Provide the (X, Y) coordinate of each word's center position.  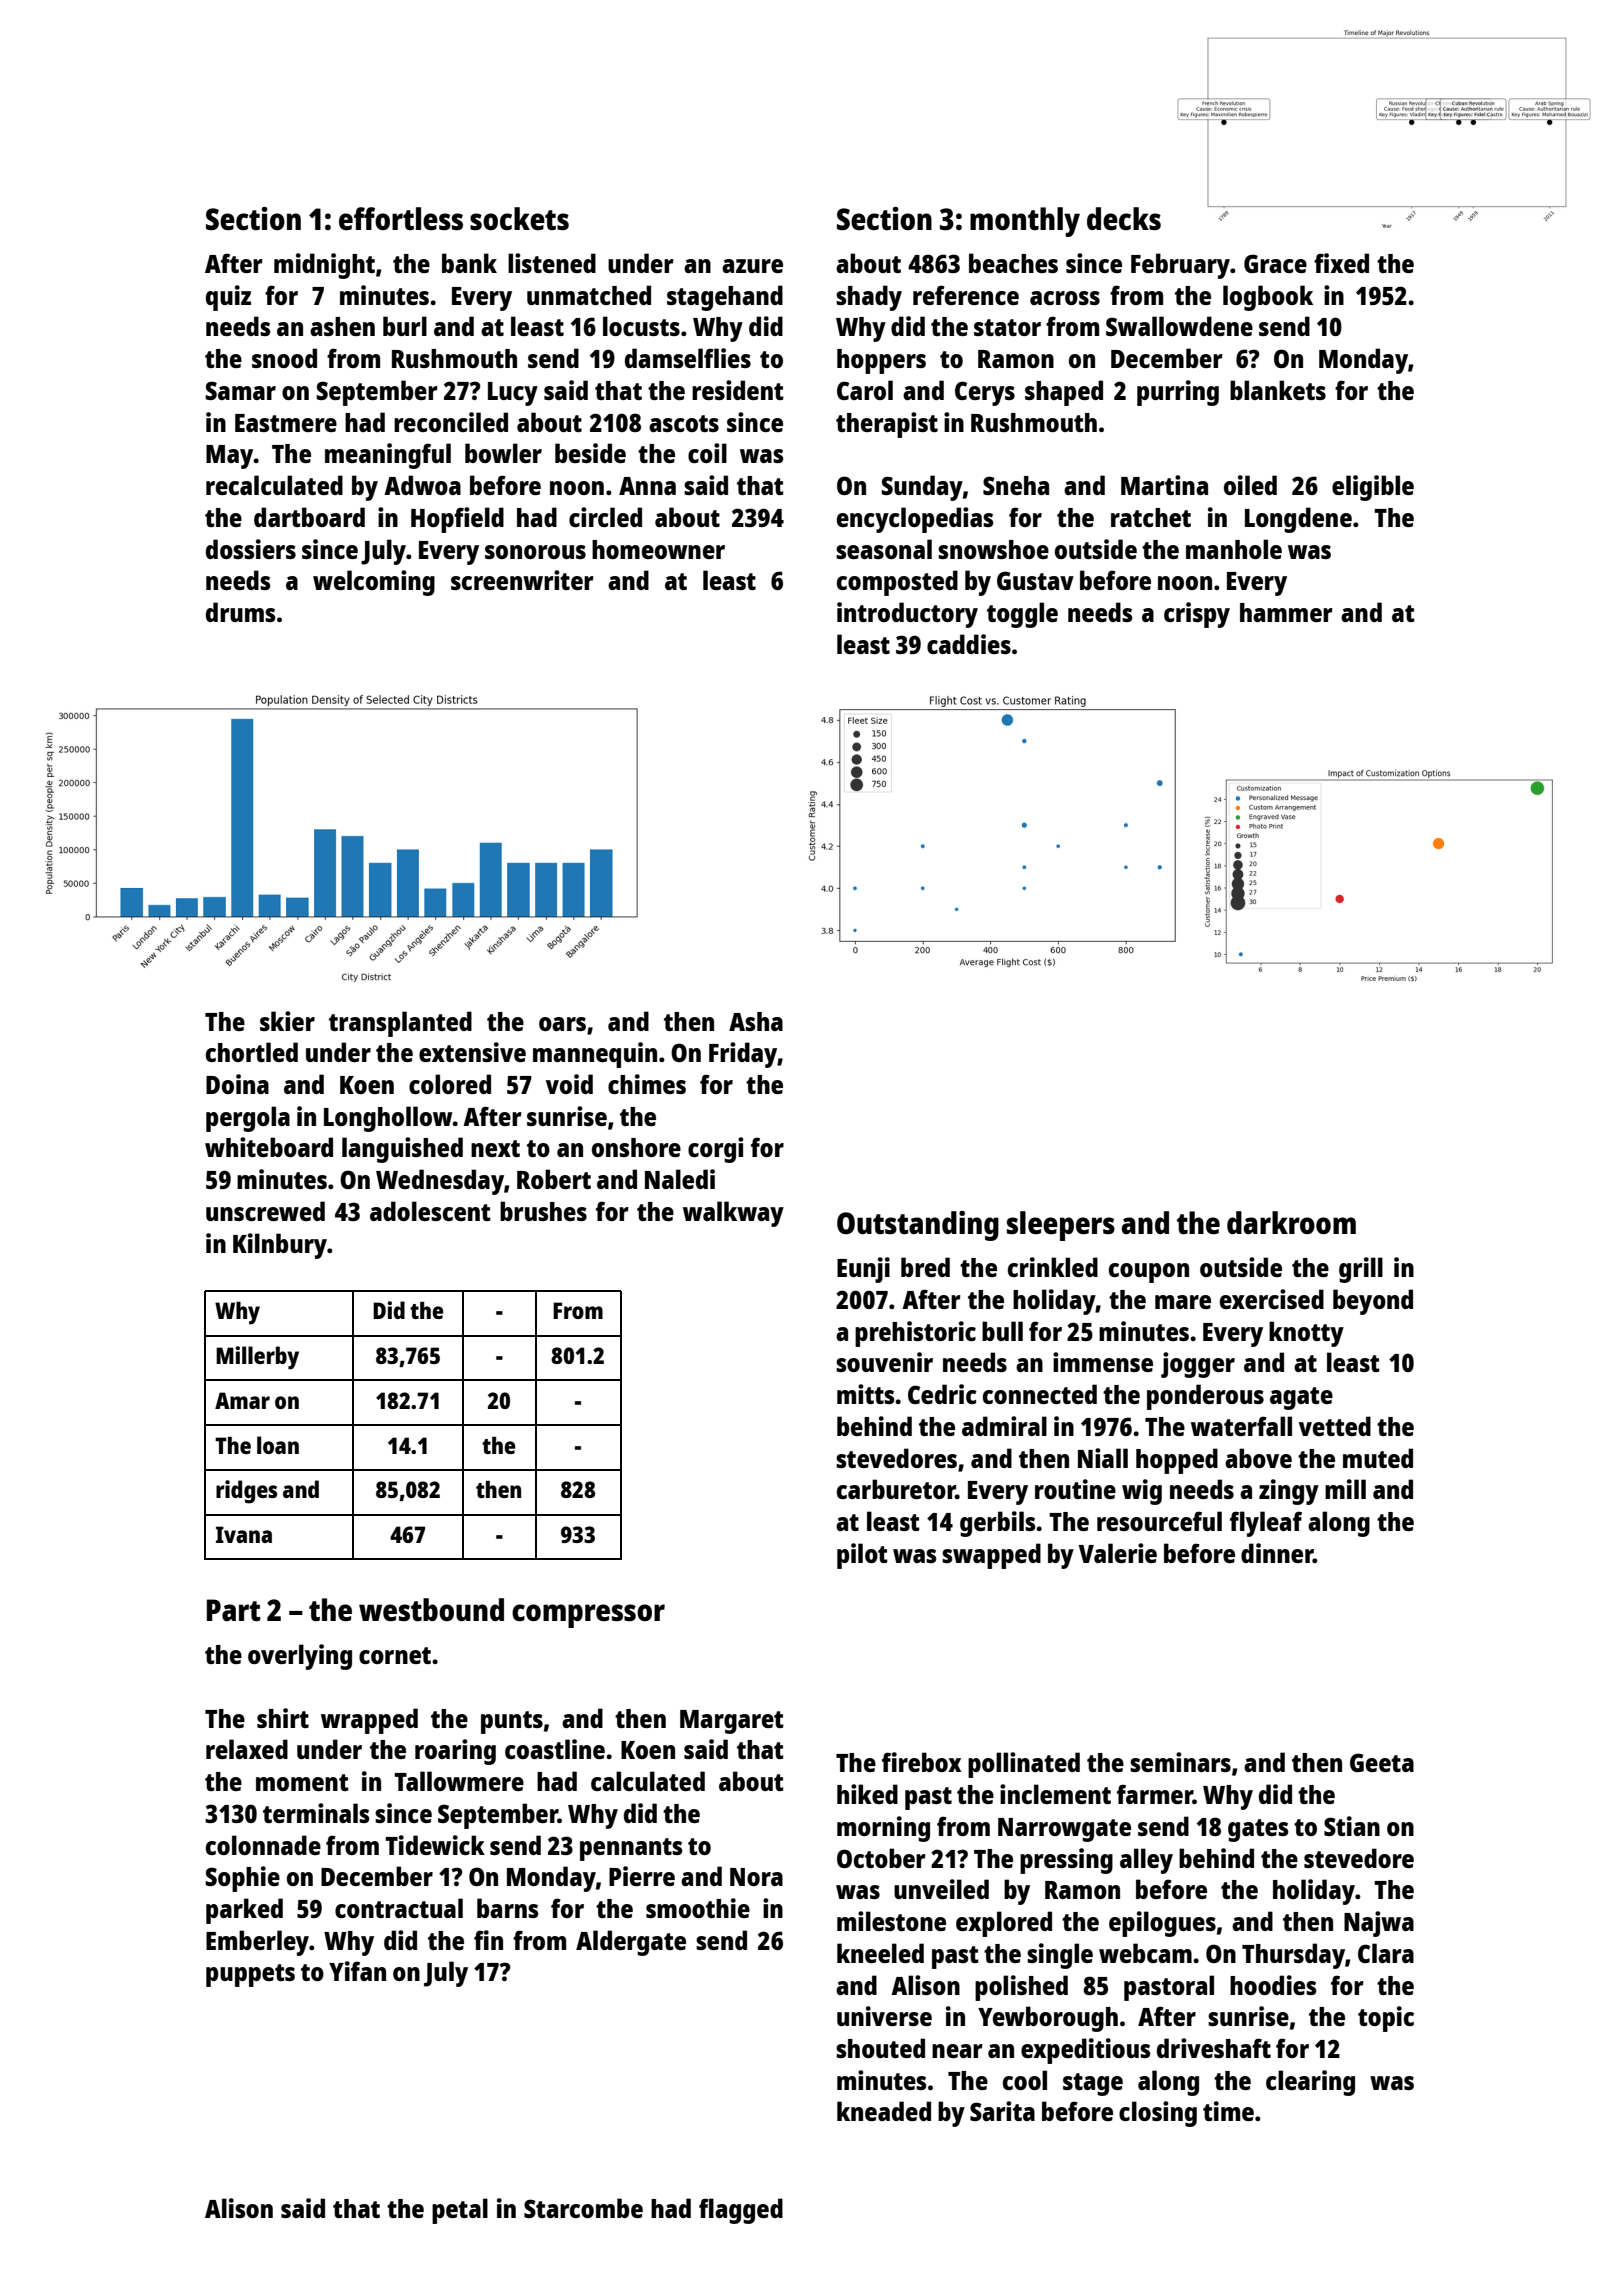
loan (278, 1445)
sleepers (1061, 1226)
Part (233, 1610)
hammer (1286, 612)
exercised (1272, 1299)
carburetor (896, 1489)
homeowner (658, 549)
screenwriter (522, 580)
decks (1124, 219)
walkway (733, 1214)
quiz (228, 298)
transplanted (400, 1024)
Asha (756, 1021)
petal (460, 2211)
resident (738, 390)
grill (1361, 1270)
